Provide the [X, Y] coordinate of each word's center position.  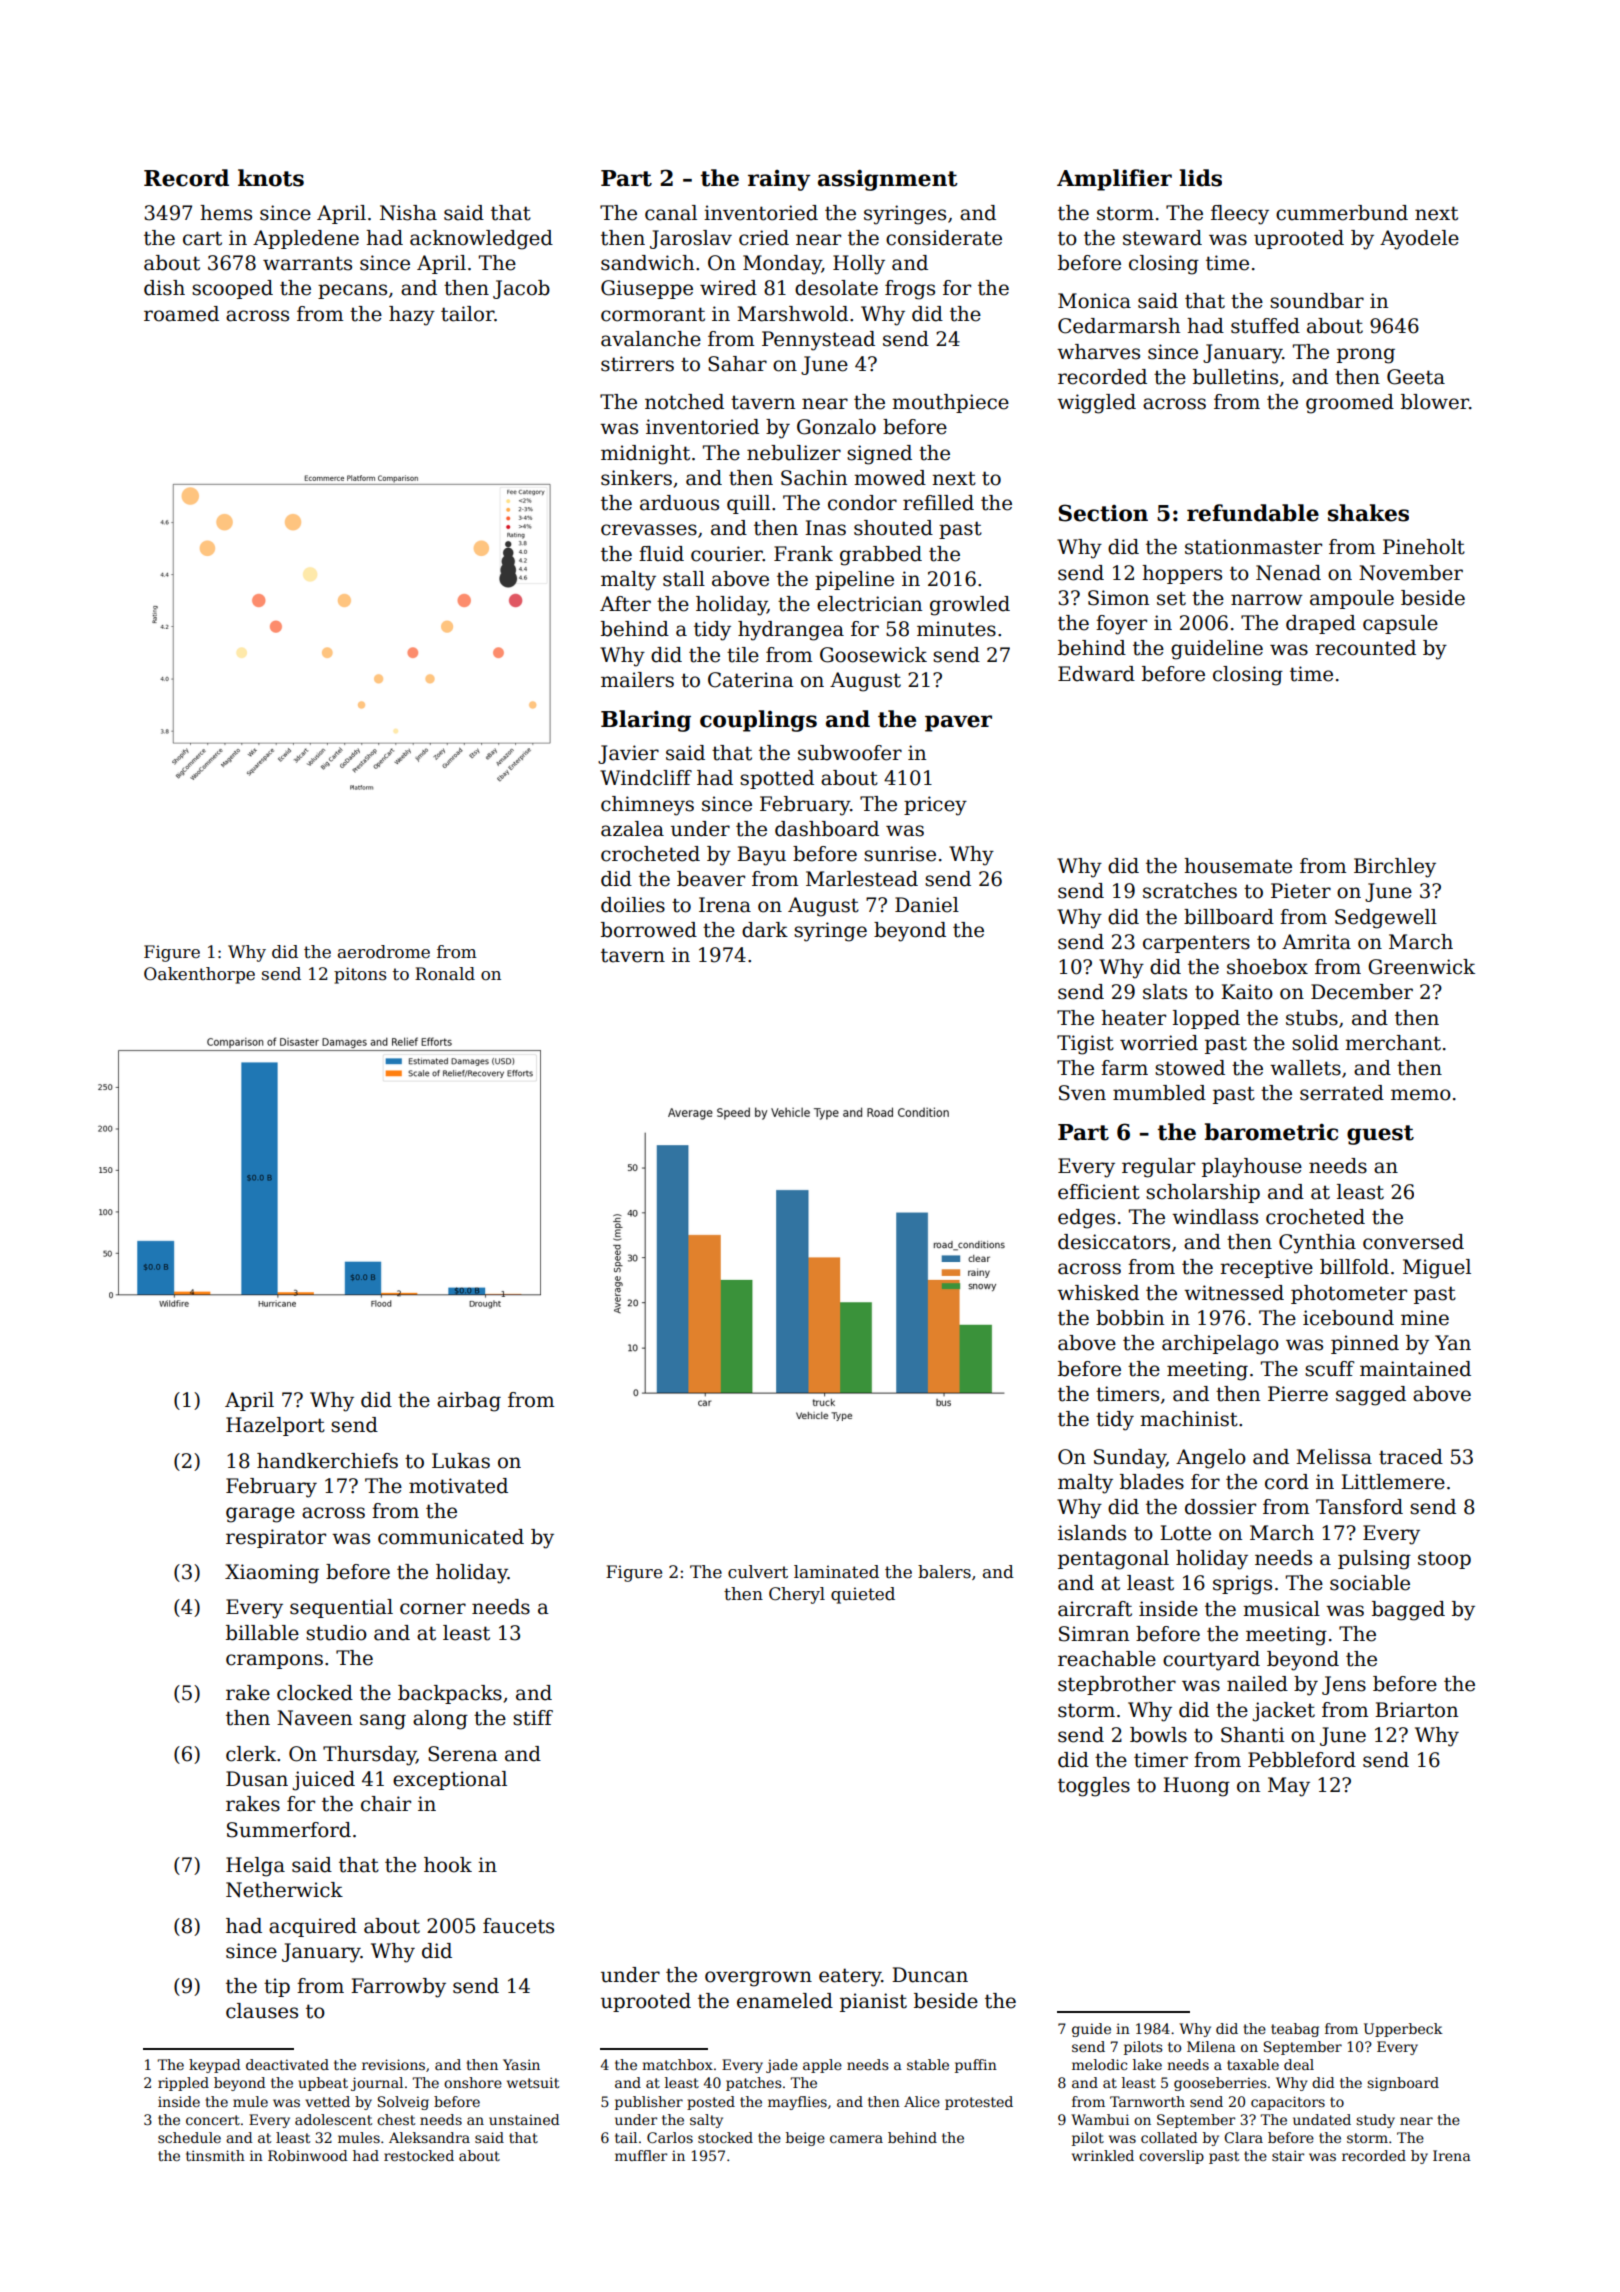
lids [1200, 178]
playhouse [1252, 1168]
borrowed [649, 930]
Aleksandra [429, 2137]
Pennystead [818, 341]
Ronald [445, 974]
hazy [412, 316]
